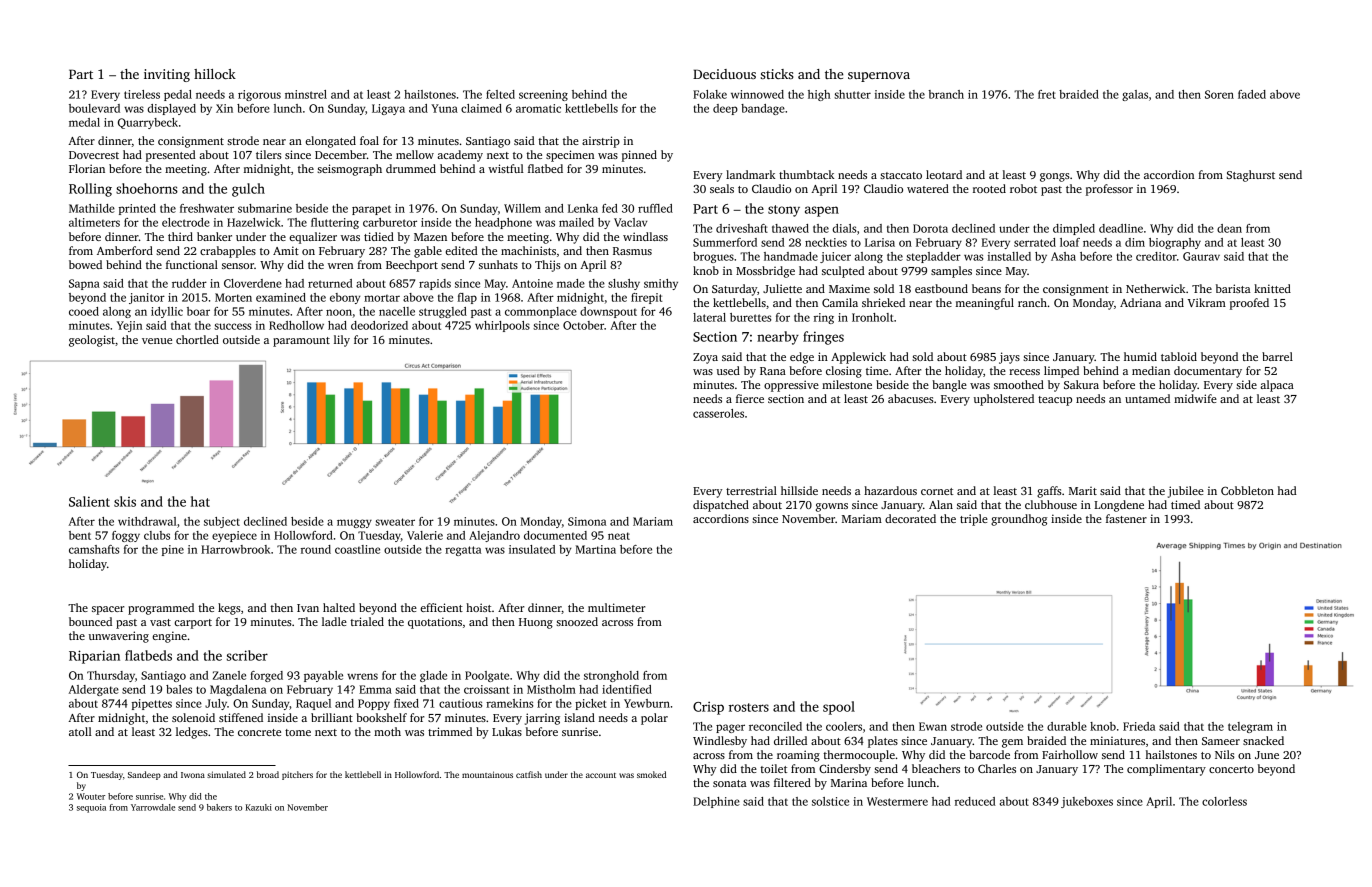  I want to click on minstrel, so click(306, 94).
